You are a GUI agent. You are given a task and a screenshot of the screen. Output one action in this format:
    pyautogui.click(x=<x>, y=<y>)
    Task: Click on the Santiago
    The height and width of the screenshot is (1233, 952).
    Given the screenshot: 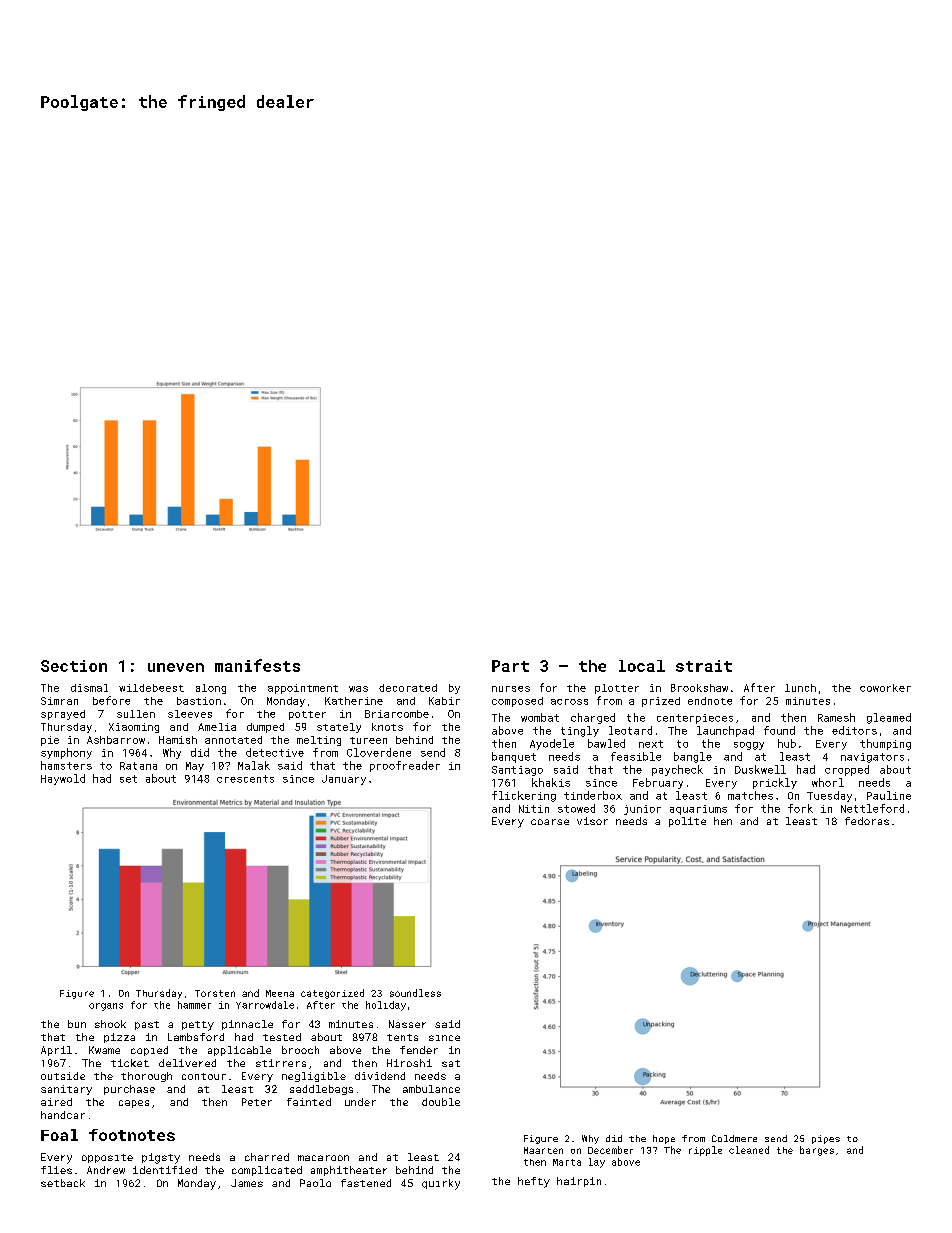 What is the action you would take?
    pyautogui.click(x=517, y=771)
